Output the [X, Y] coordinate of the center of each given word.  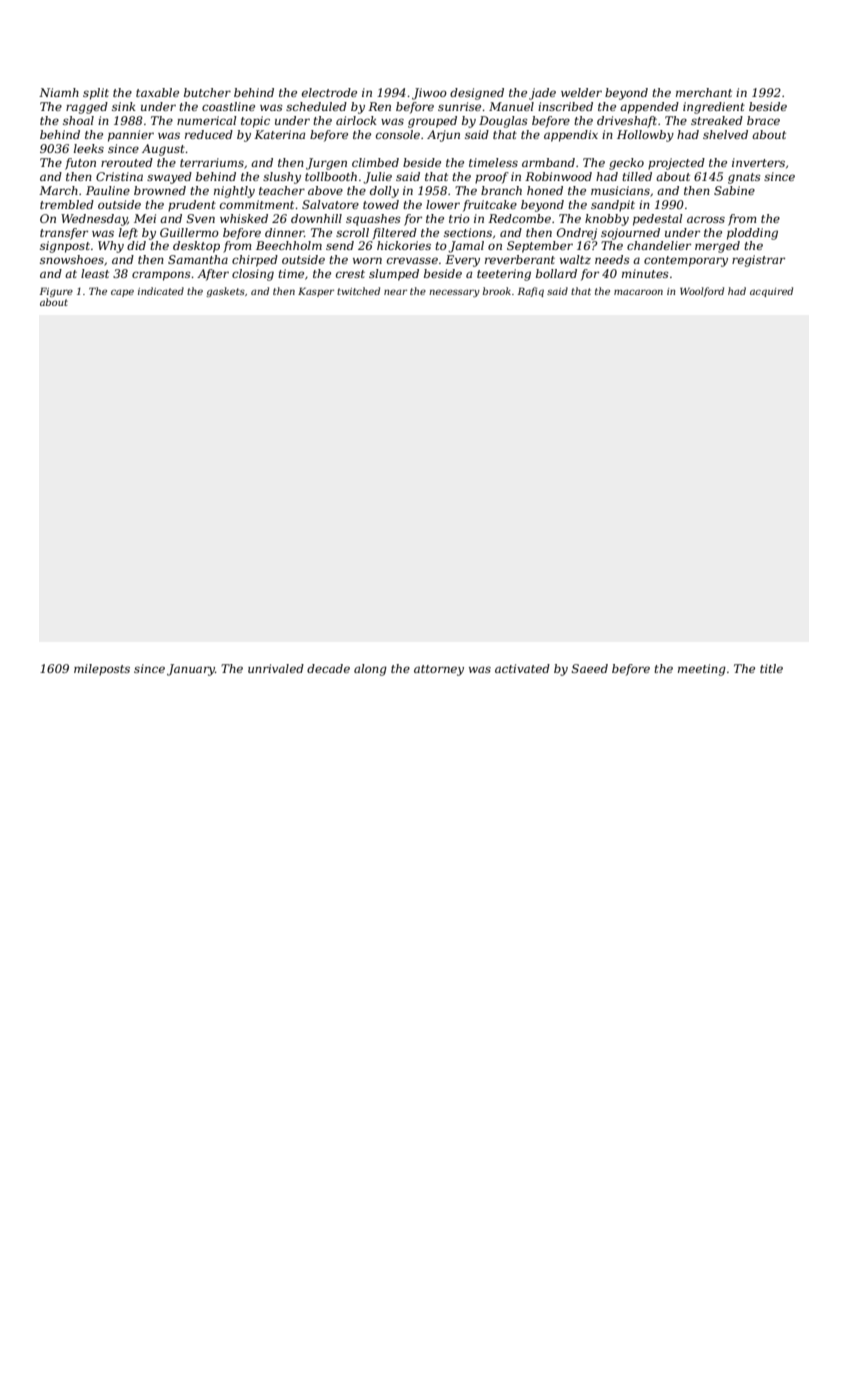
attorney [439, 670]
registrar [758, 261]
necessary [454, 293]
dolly [384, 192]
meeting [702, 670]
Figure [56, 292]
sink [124, 106]
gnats [744, 178]
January [191, 670]
